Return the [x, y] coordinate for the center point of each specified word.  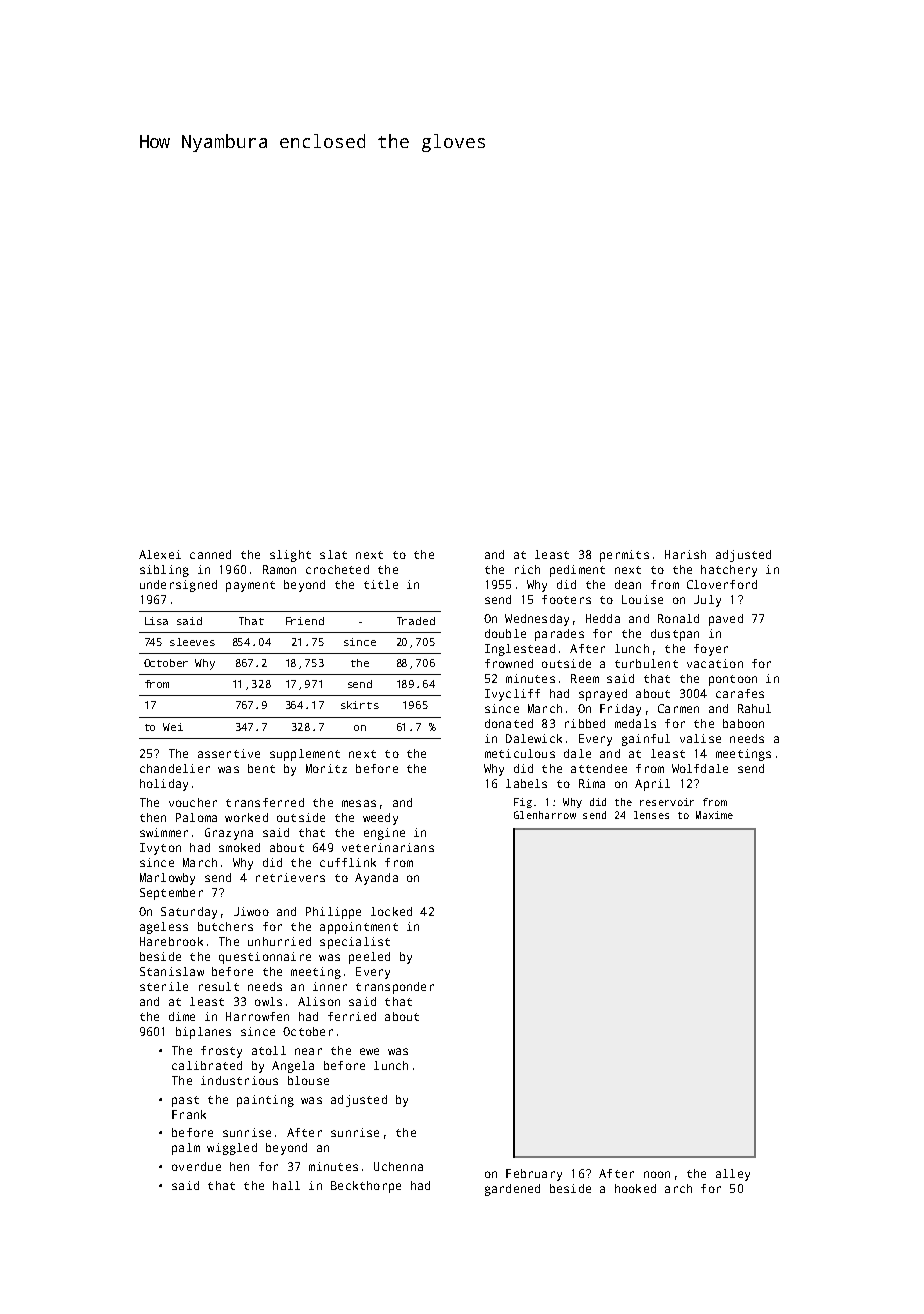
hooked [635, 1188]
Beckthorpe [366, 1187]
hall [286, 1185]
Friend [305, 621]
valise [700, 738]
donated [509, 723]
